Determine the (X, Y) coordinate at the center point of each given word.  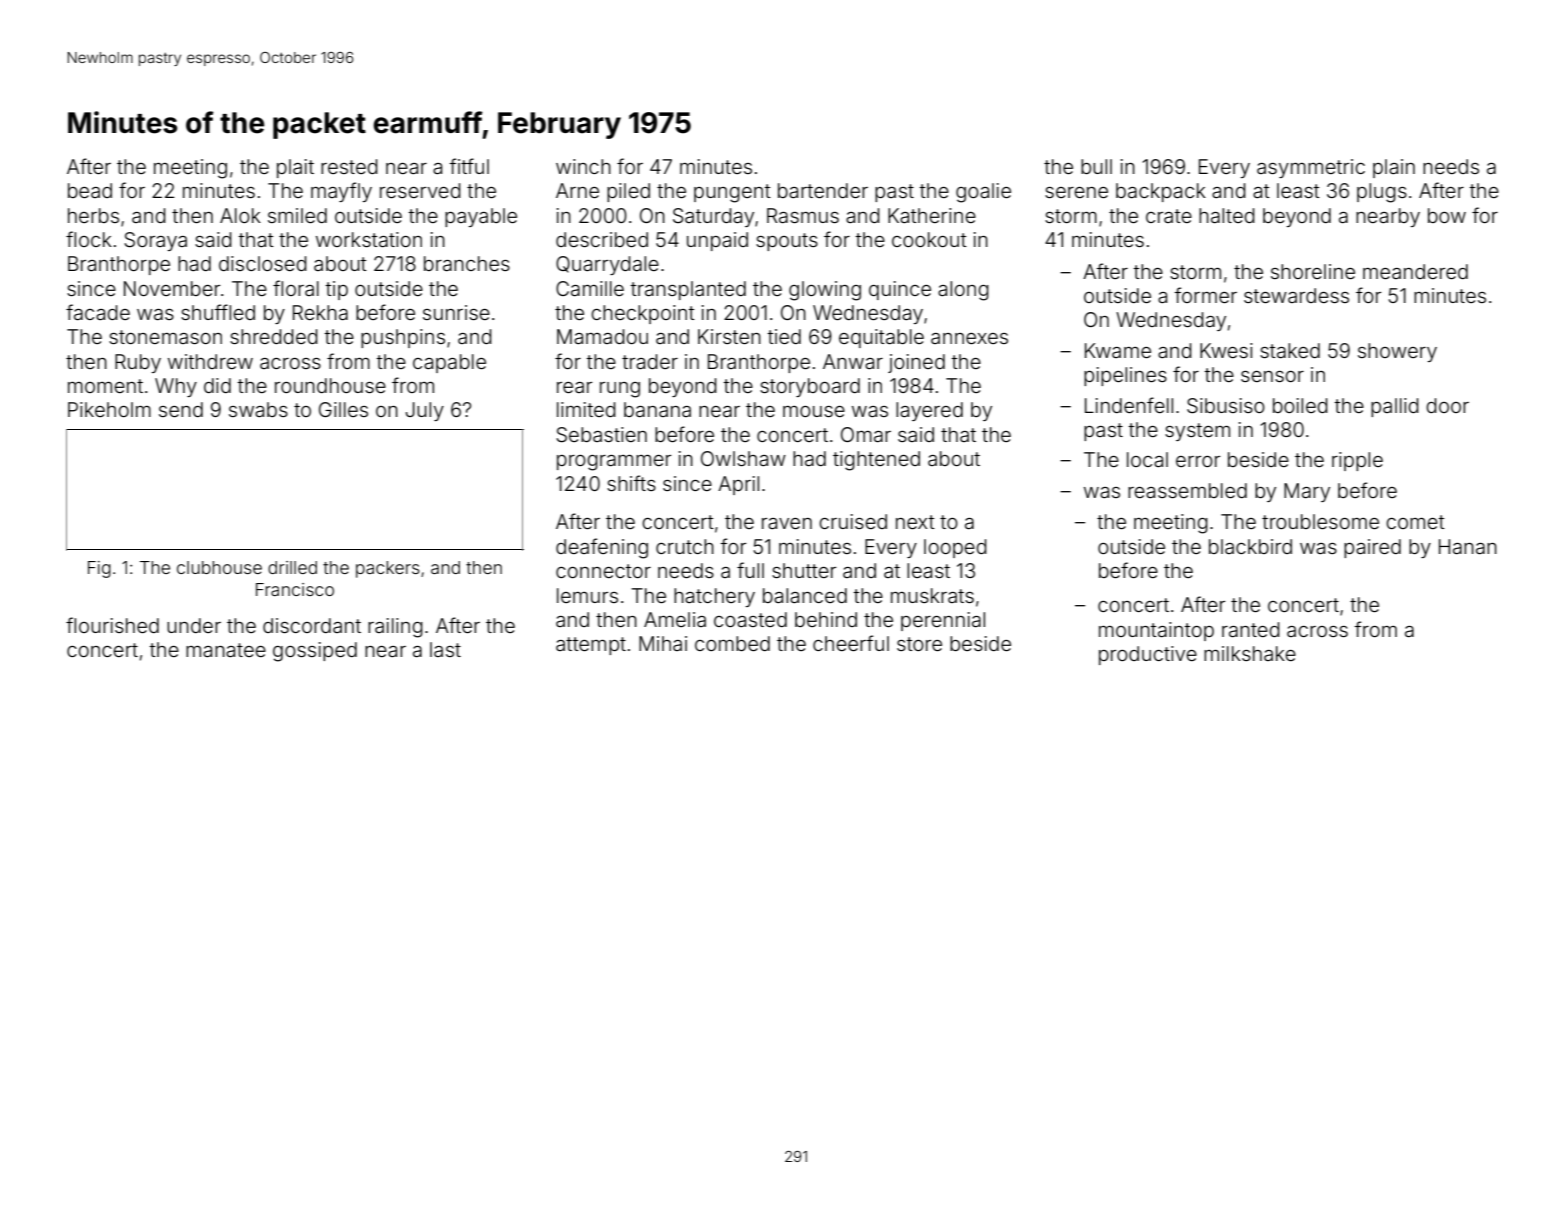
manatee (226, 650)
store (919, 644)
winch (583, 166)
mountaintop (1156, 631)
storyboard (810, 387)
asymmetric (1311, 168)
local (1147, 459)
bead (90, 190)
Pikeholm (109, 409)
